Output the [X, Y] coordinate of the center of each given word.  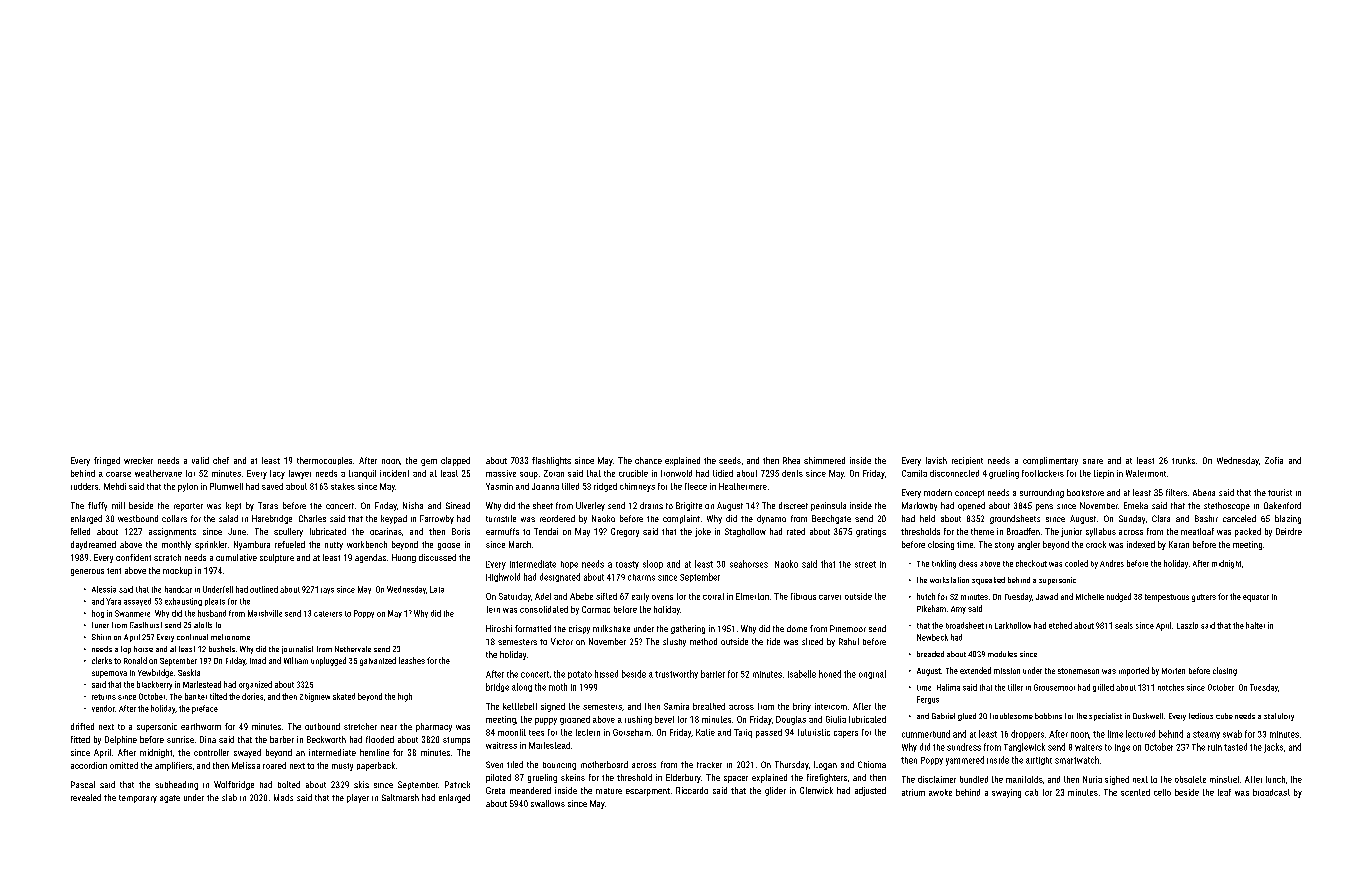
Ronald [135, 660]
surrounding [1042, 493]
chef [221, 460]
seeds [730, 460]
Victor [562, 641]
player [358, 798]
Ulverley [590, 506]
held [927, 518]
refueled [290, 544]
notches [1171, 687]
